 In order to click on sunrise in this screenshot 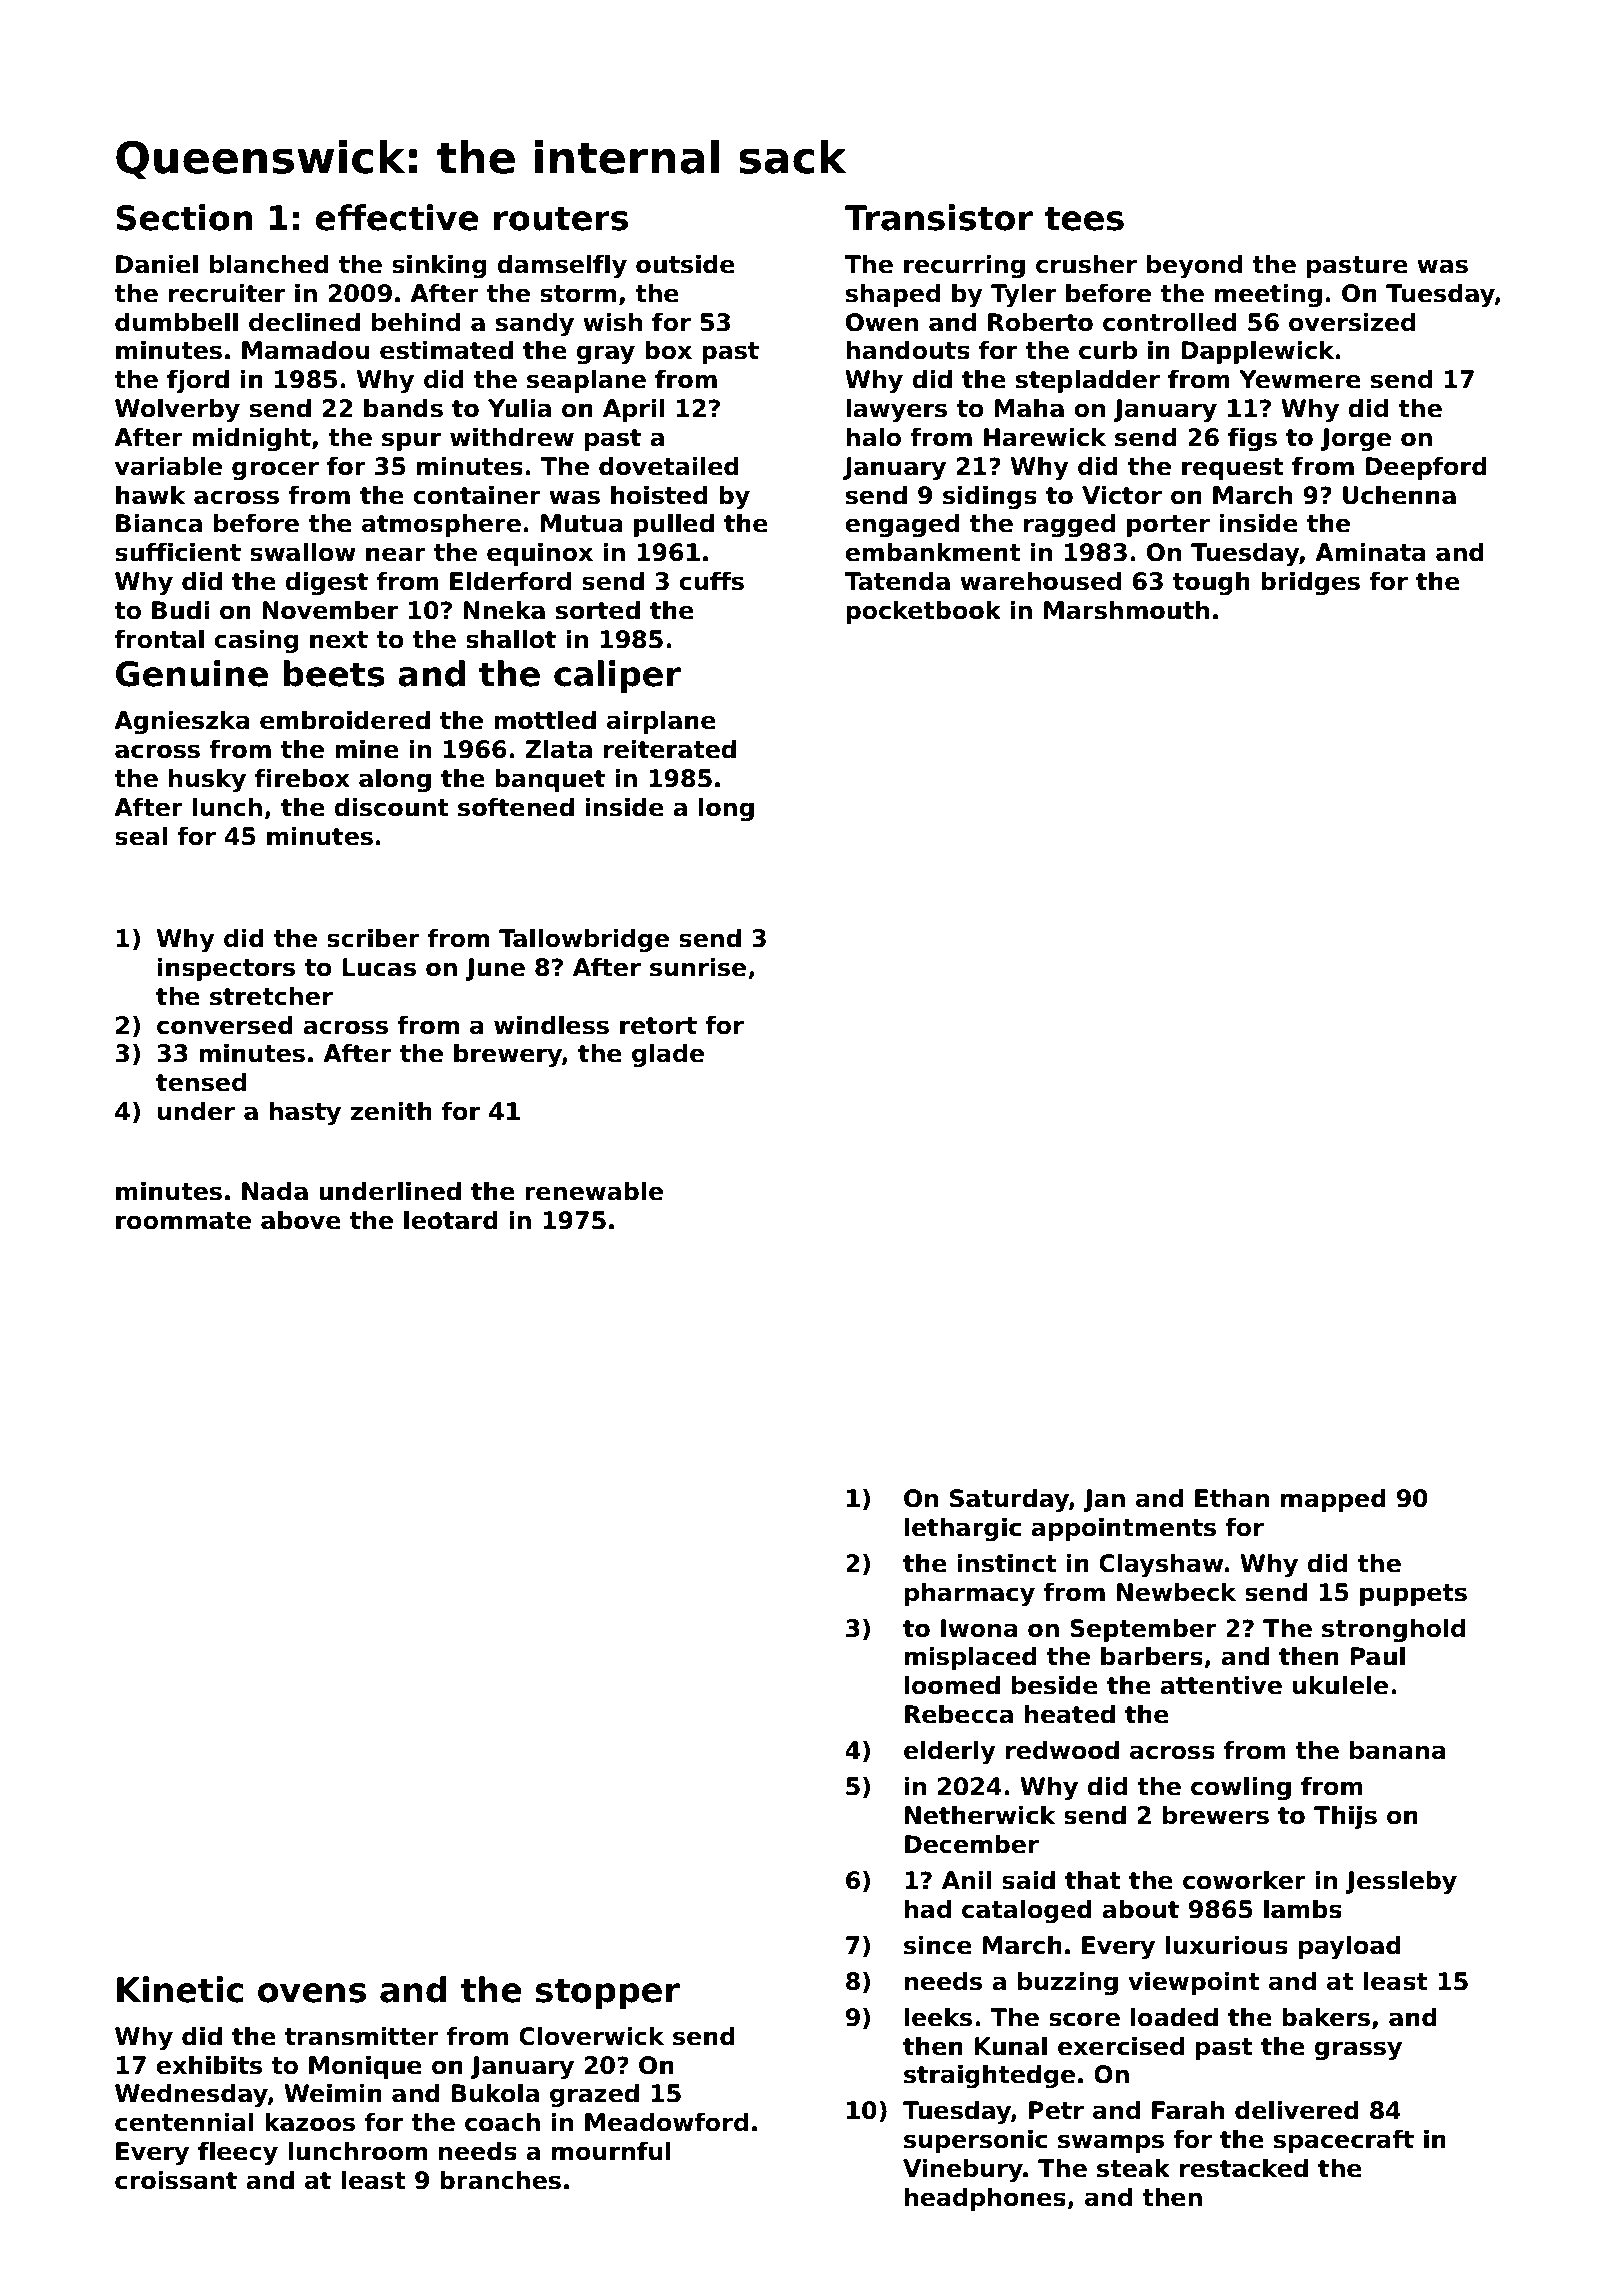, I will do `click(698, 967)`.
